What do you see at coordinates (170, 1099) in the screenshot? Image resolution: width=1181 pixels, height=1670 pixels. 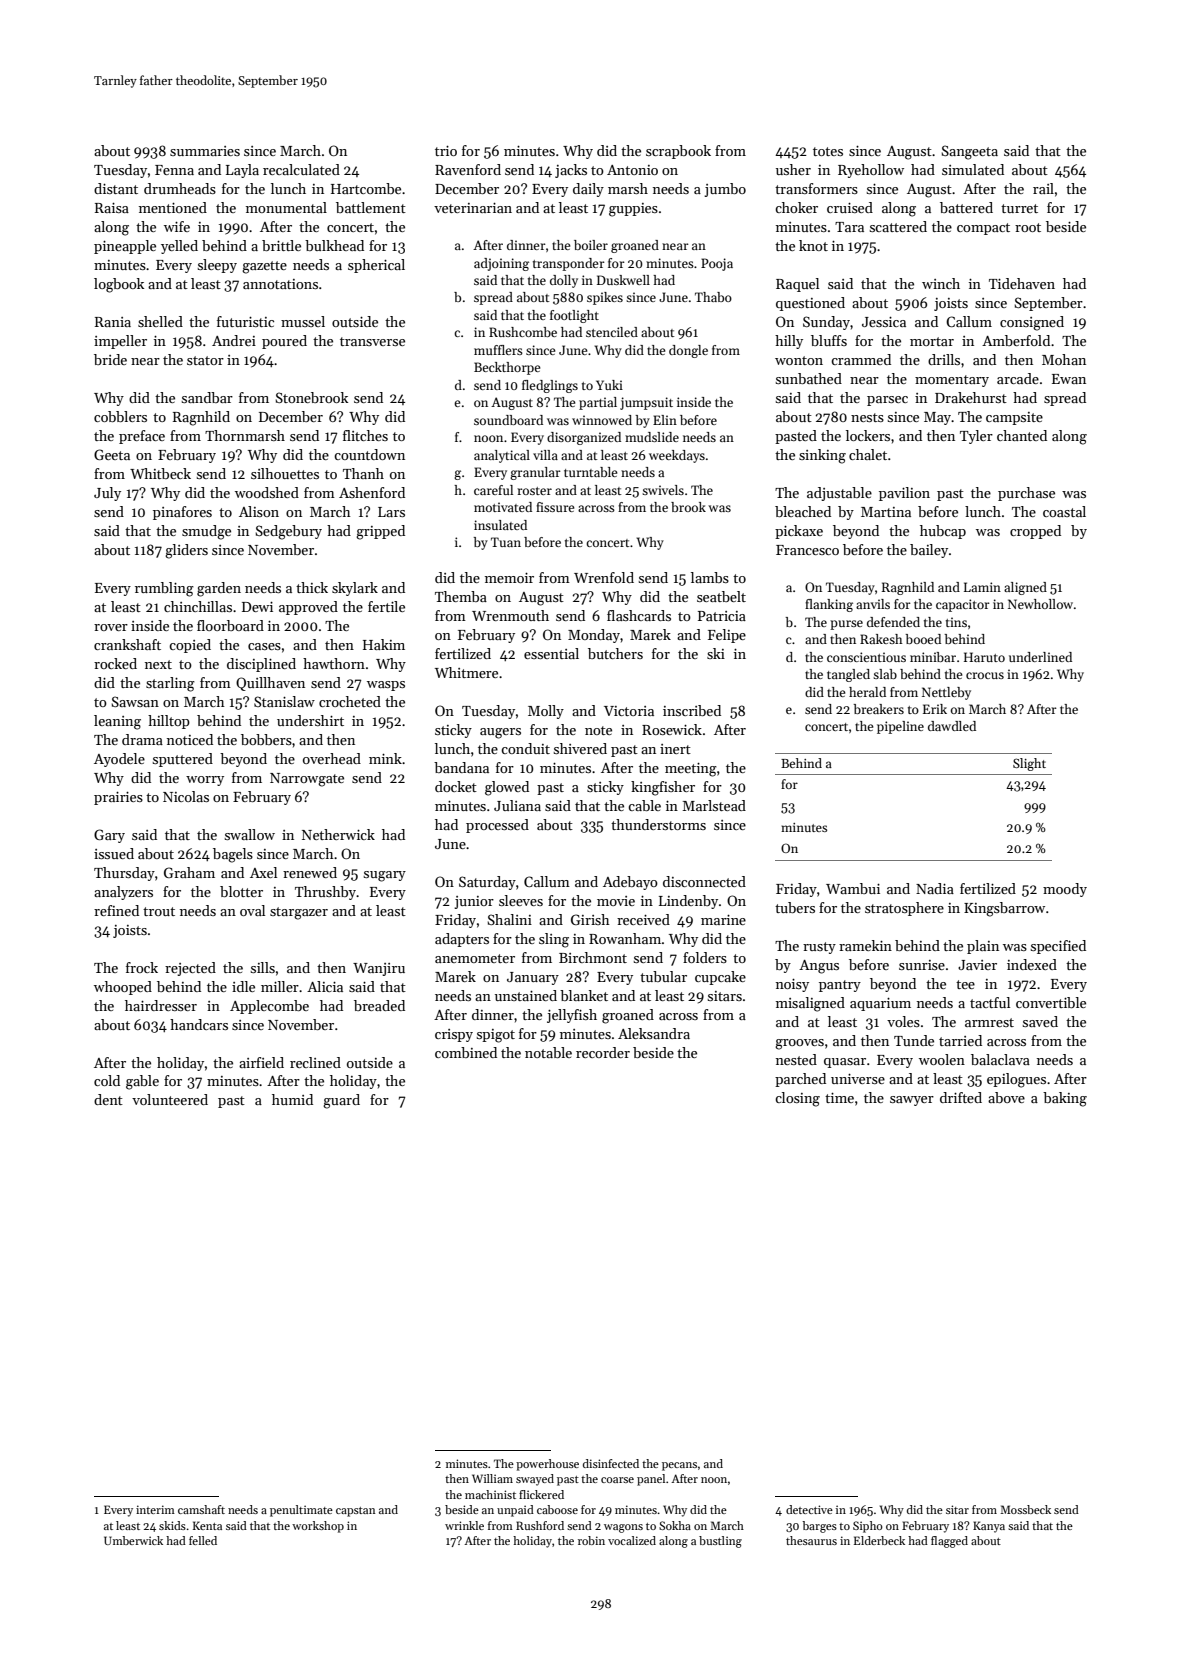 I see `volunteered` at bounding box center [170, 1099].
